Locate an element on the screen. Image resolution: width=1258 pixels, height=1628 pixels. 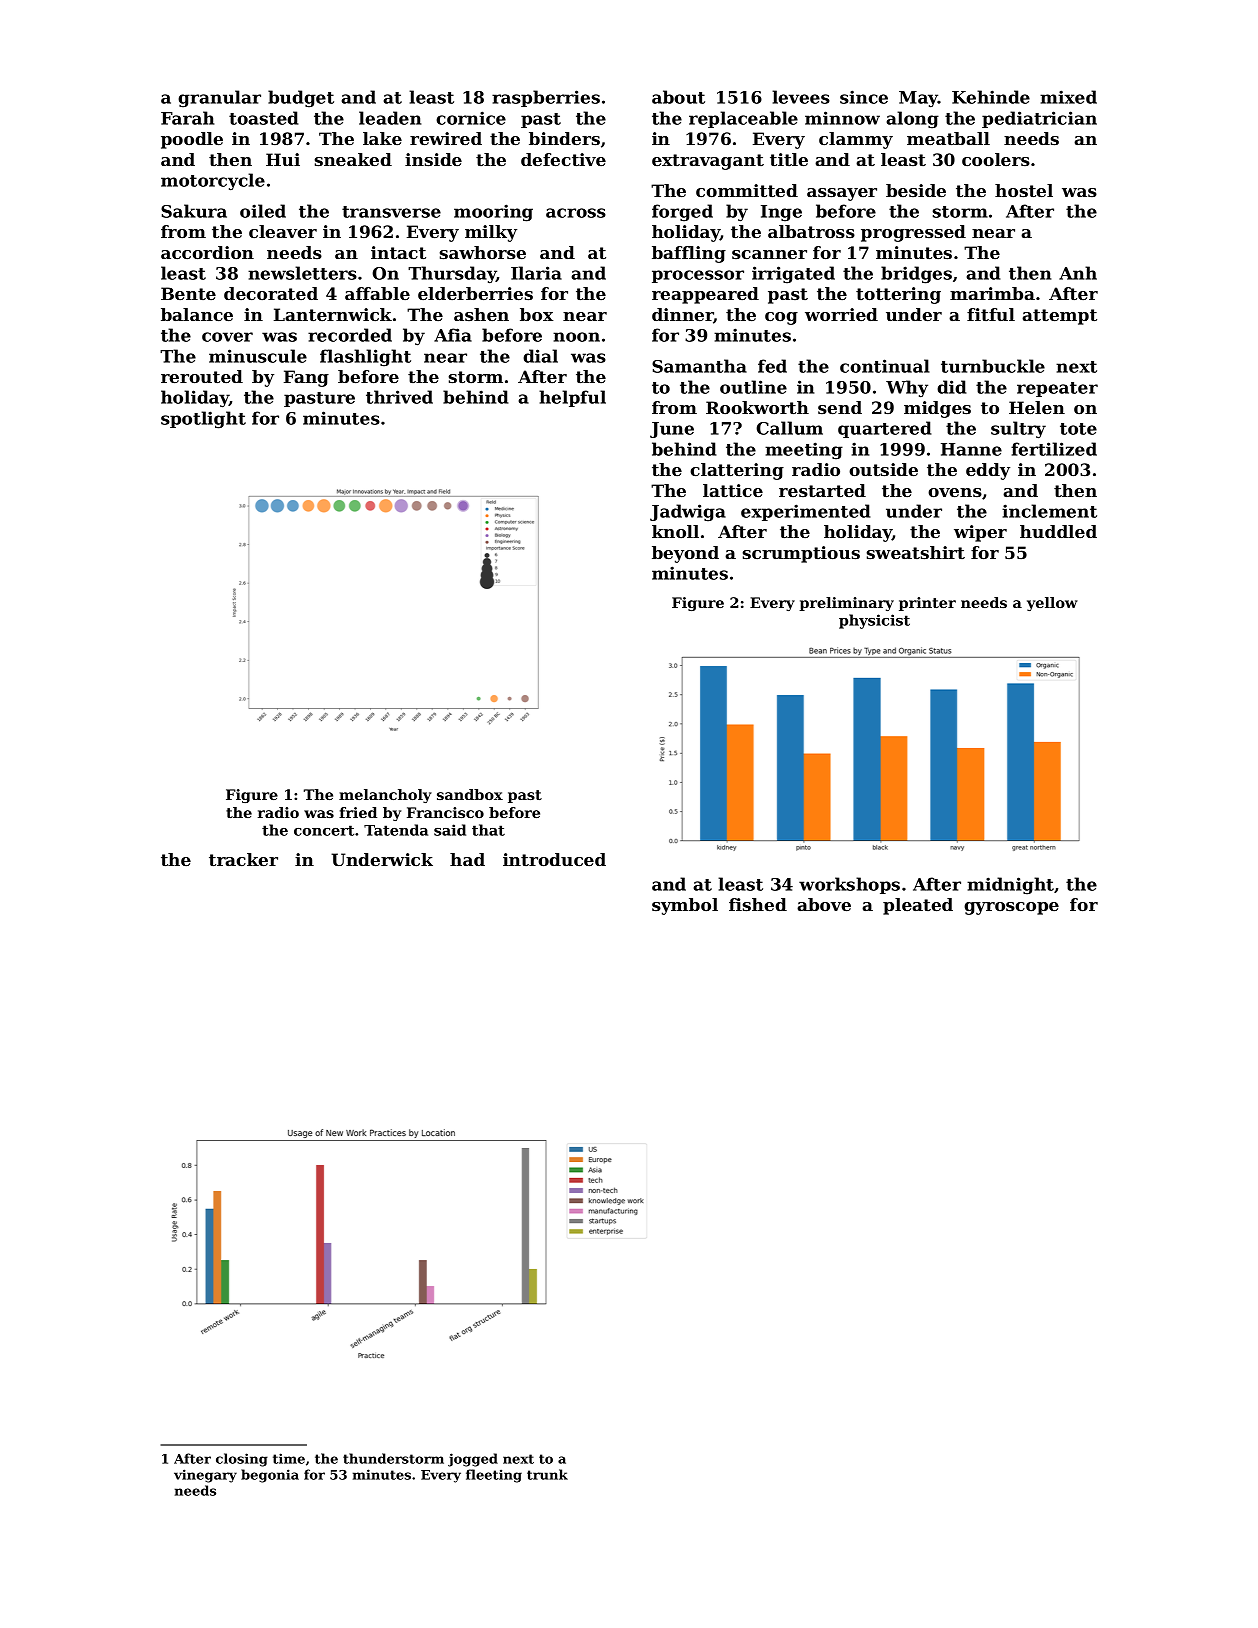
Samantha is located at coordinates (699, 366).
